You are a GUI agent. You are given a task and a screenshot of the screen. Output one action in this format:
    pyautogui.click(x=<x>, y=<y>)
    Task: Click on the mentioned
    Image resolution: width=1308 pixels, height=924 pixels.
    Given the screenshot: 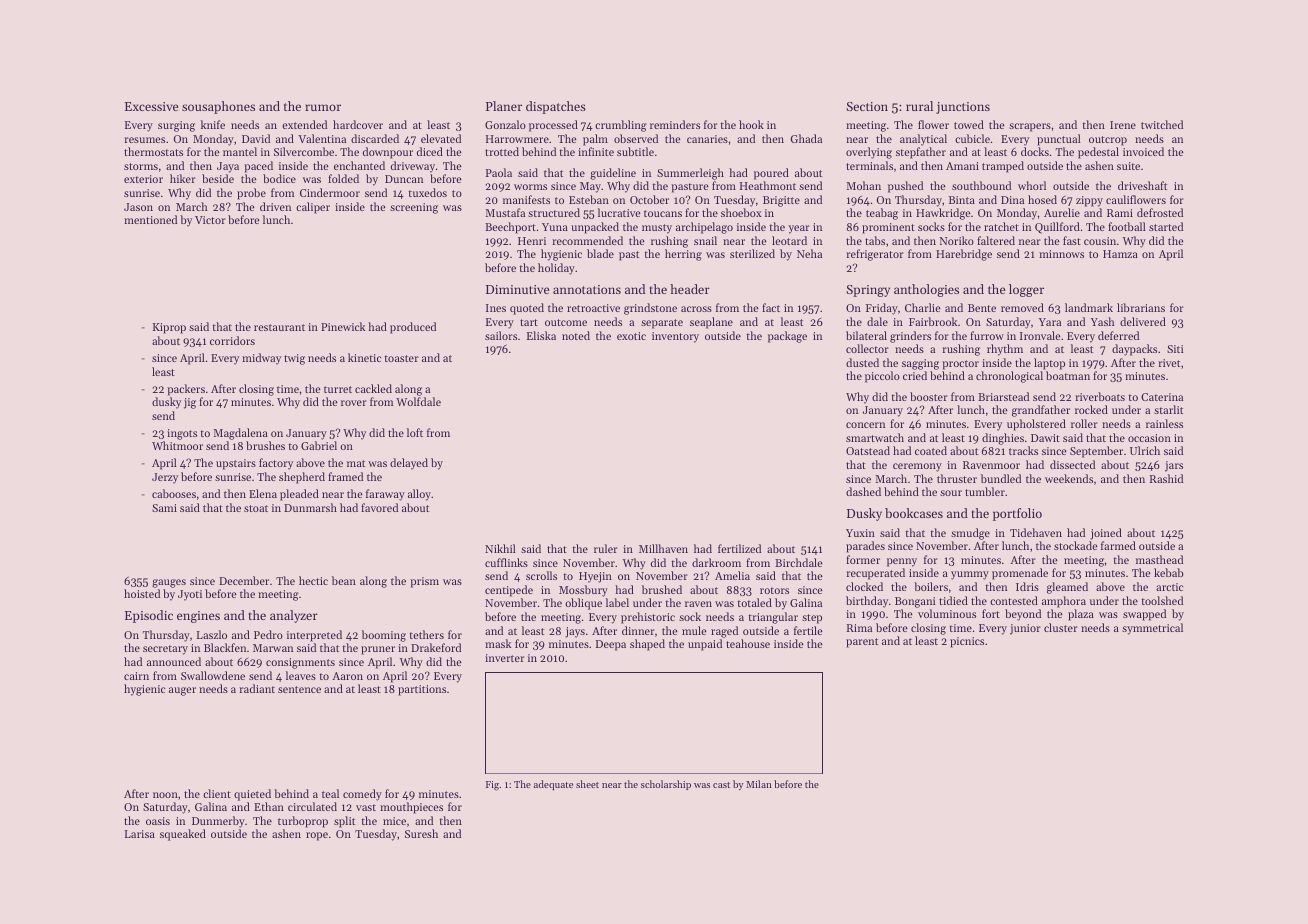 What is the action you would take?
    pyautogui.click(x=150, y=219)
